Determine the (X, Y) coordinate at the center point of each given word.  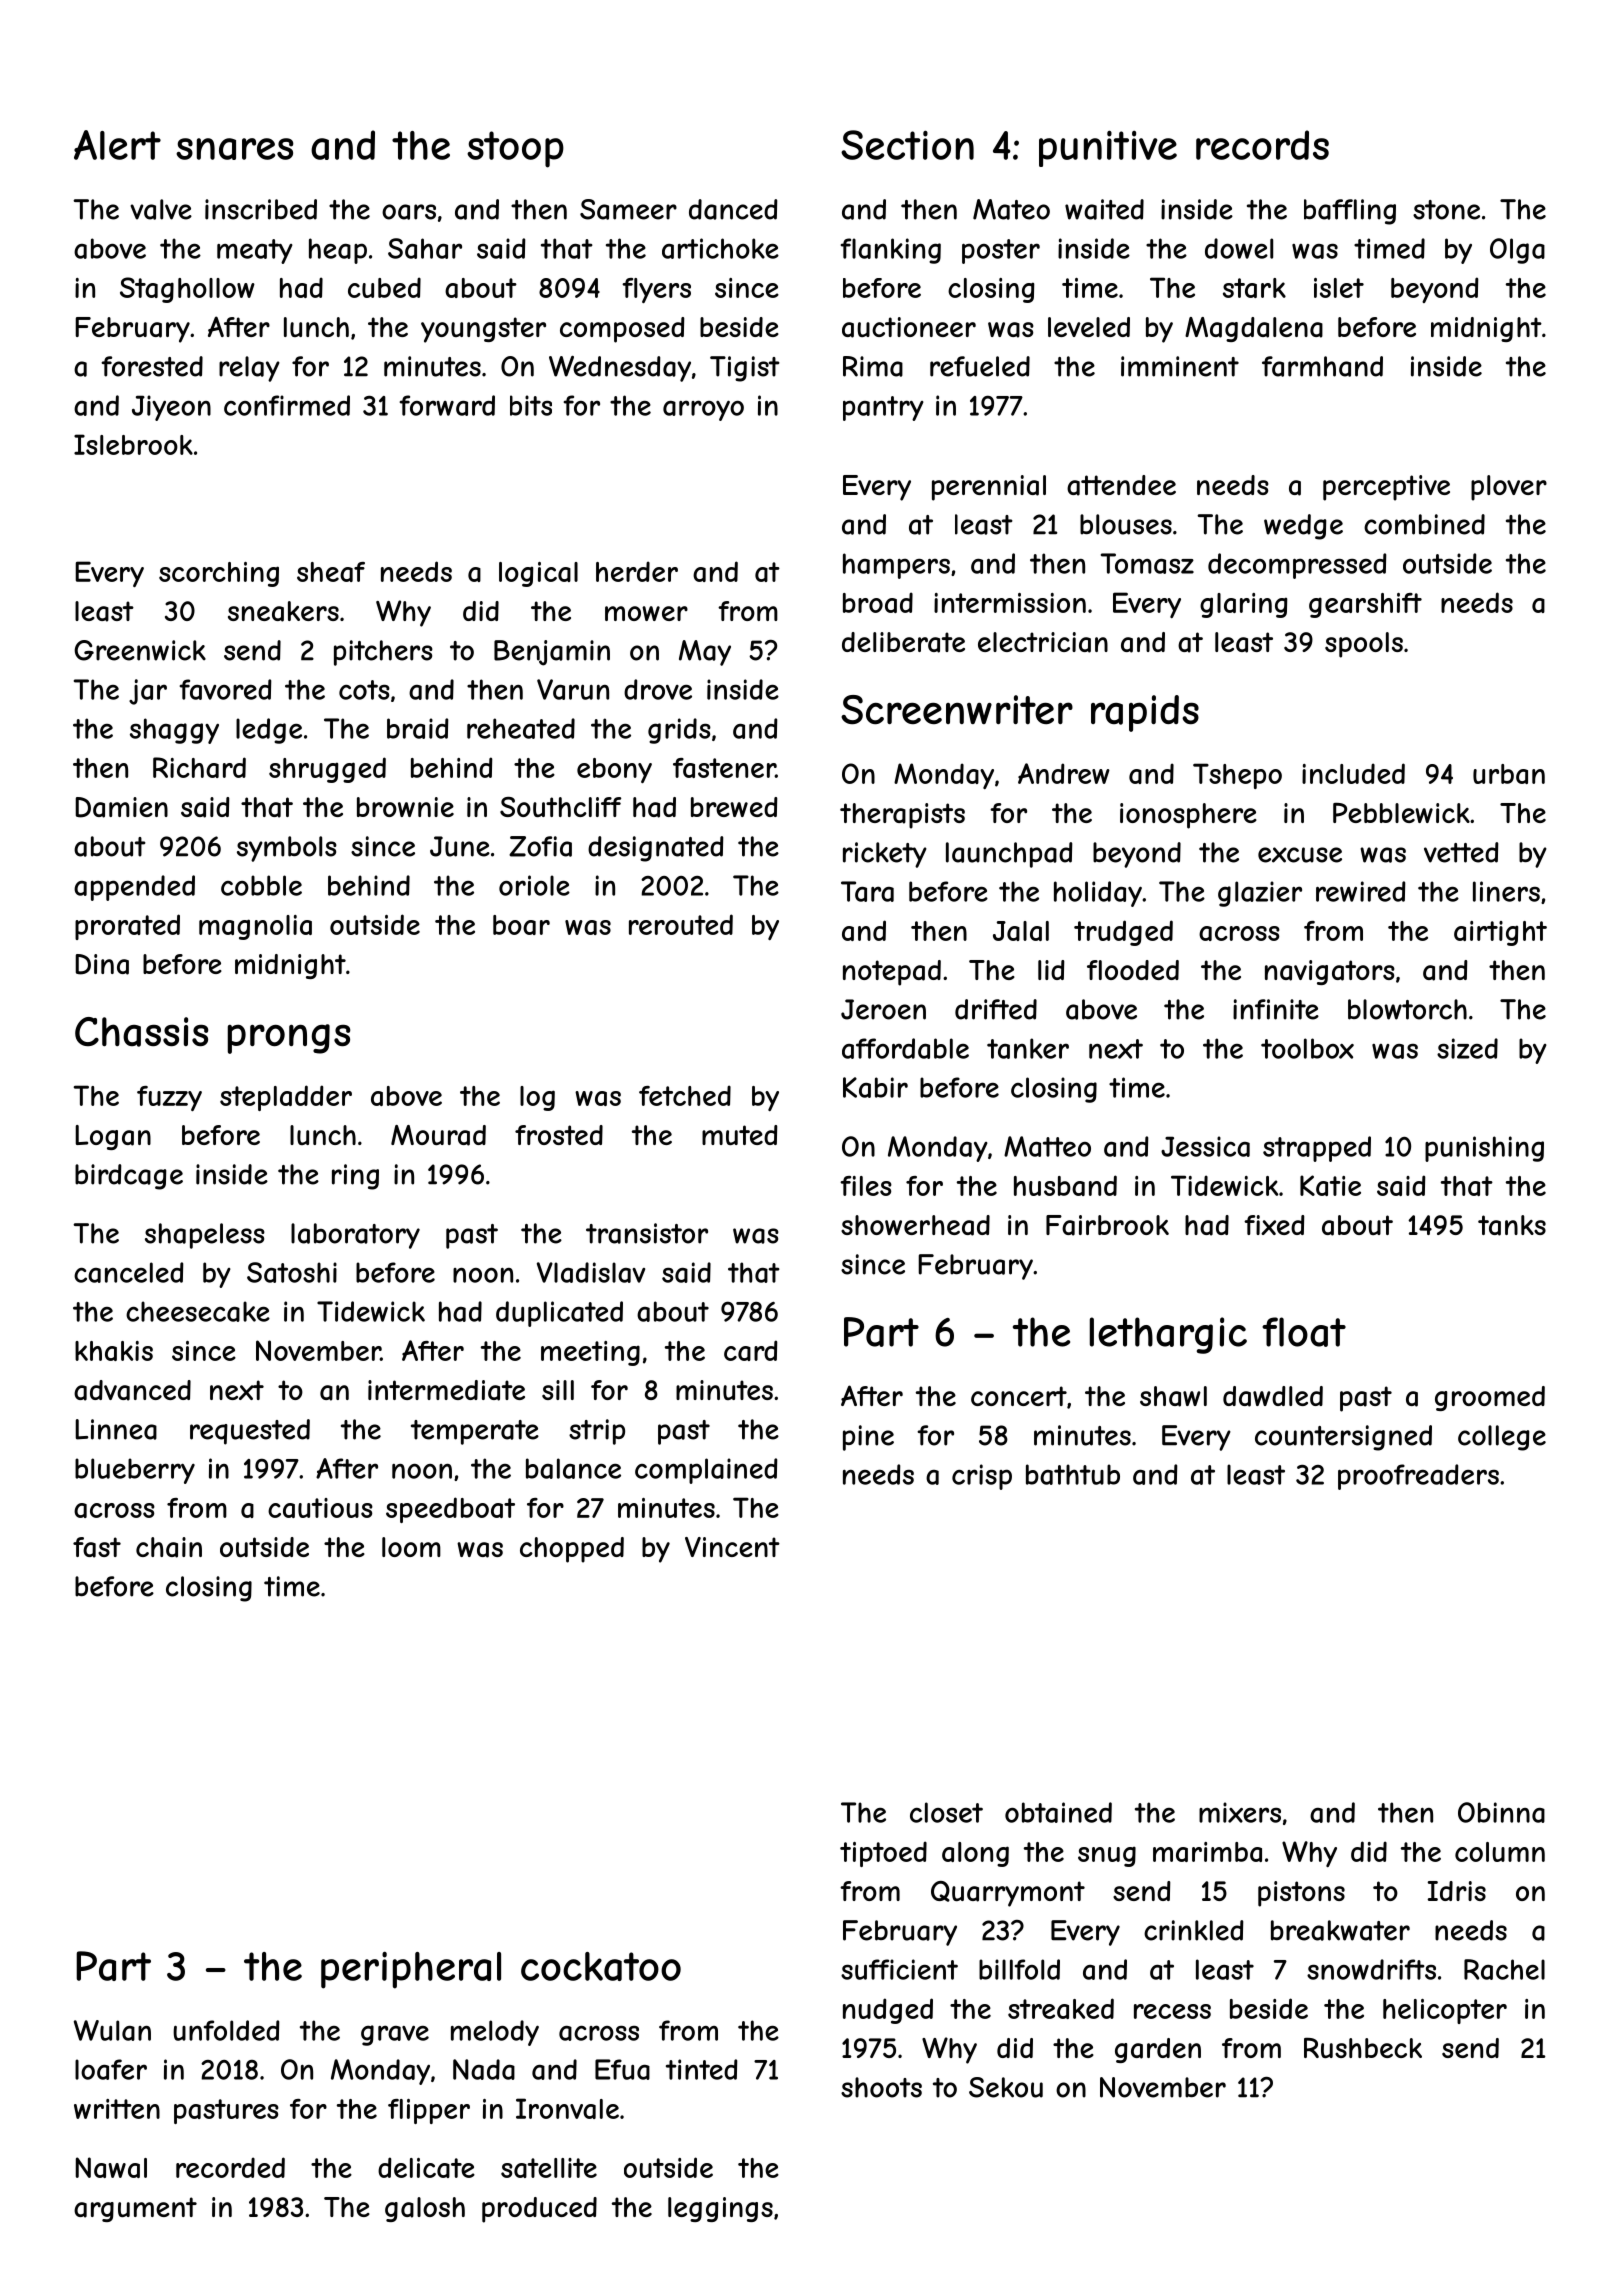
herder (637, 571)
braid (418, 728)
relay (249, 369)
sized (1467, 1048)
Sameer (628, 209)
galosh (425, 2209)
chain (169, 1547)
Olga (1517, 251)
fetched (685, 1095)
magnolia (255, 927)
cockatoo (601, 1966)
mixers (1240, 1812)
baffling (1350, 212)
